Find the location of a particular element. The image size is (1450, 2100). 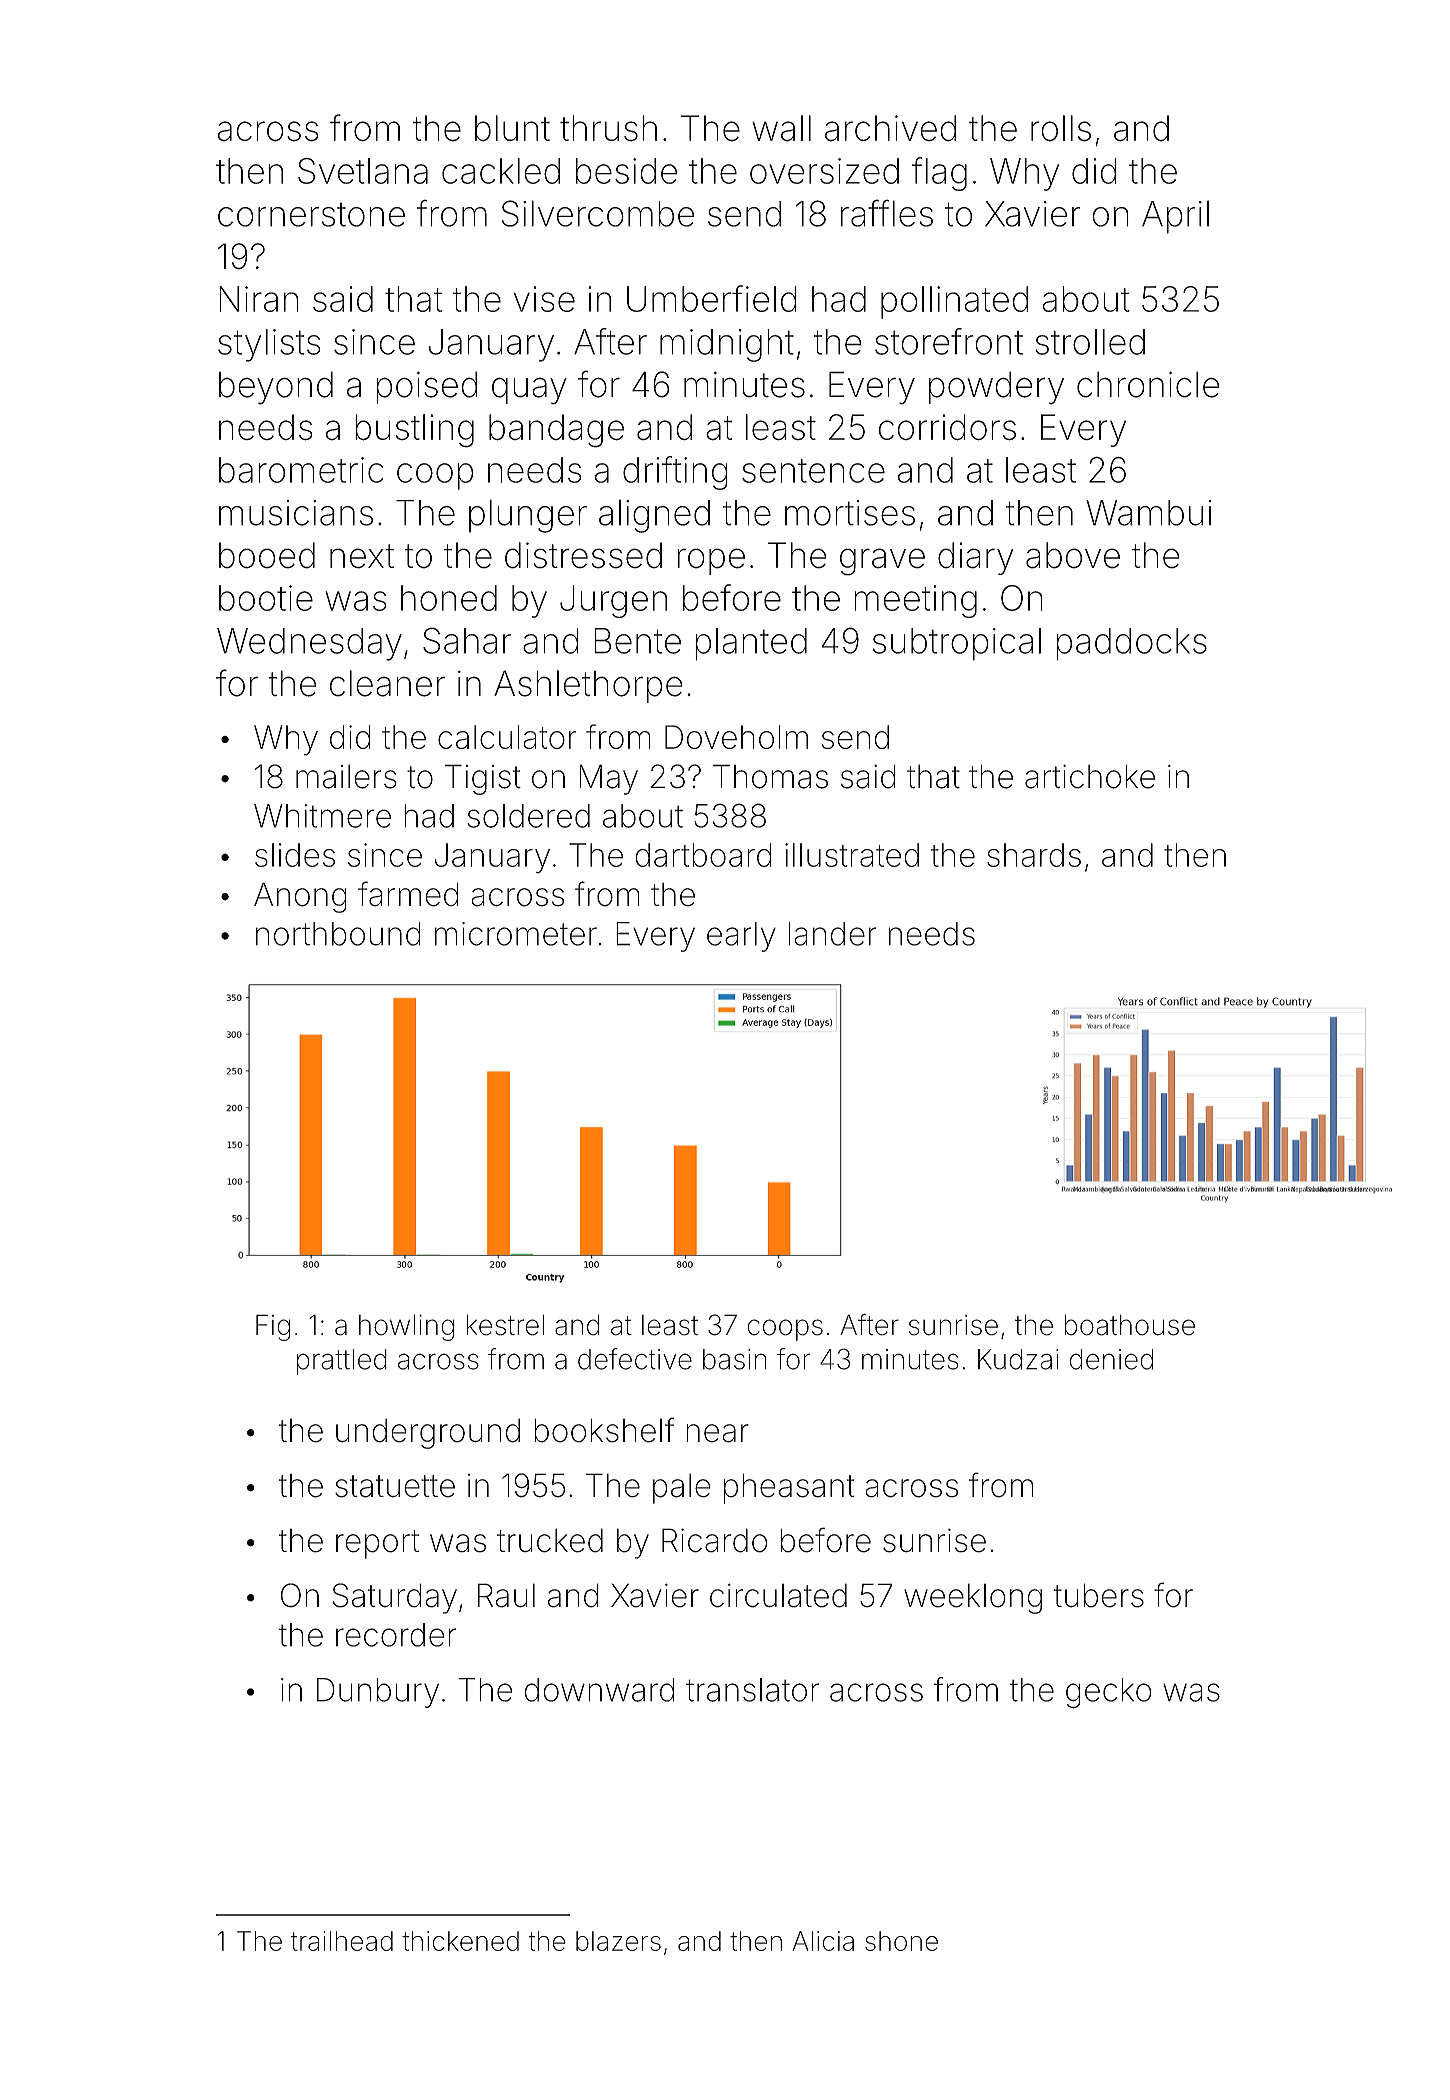

Dunbury is located at coordinates (378, 1693).
